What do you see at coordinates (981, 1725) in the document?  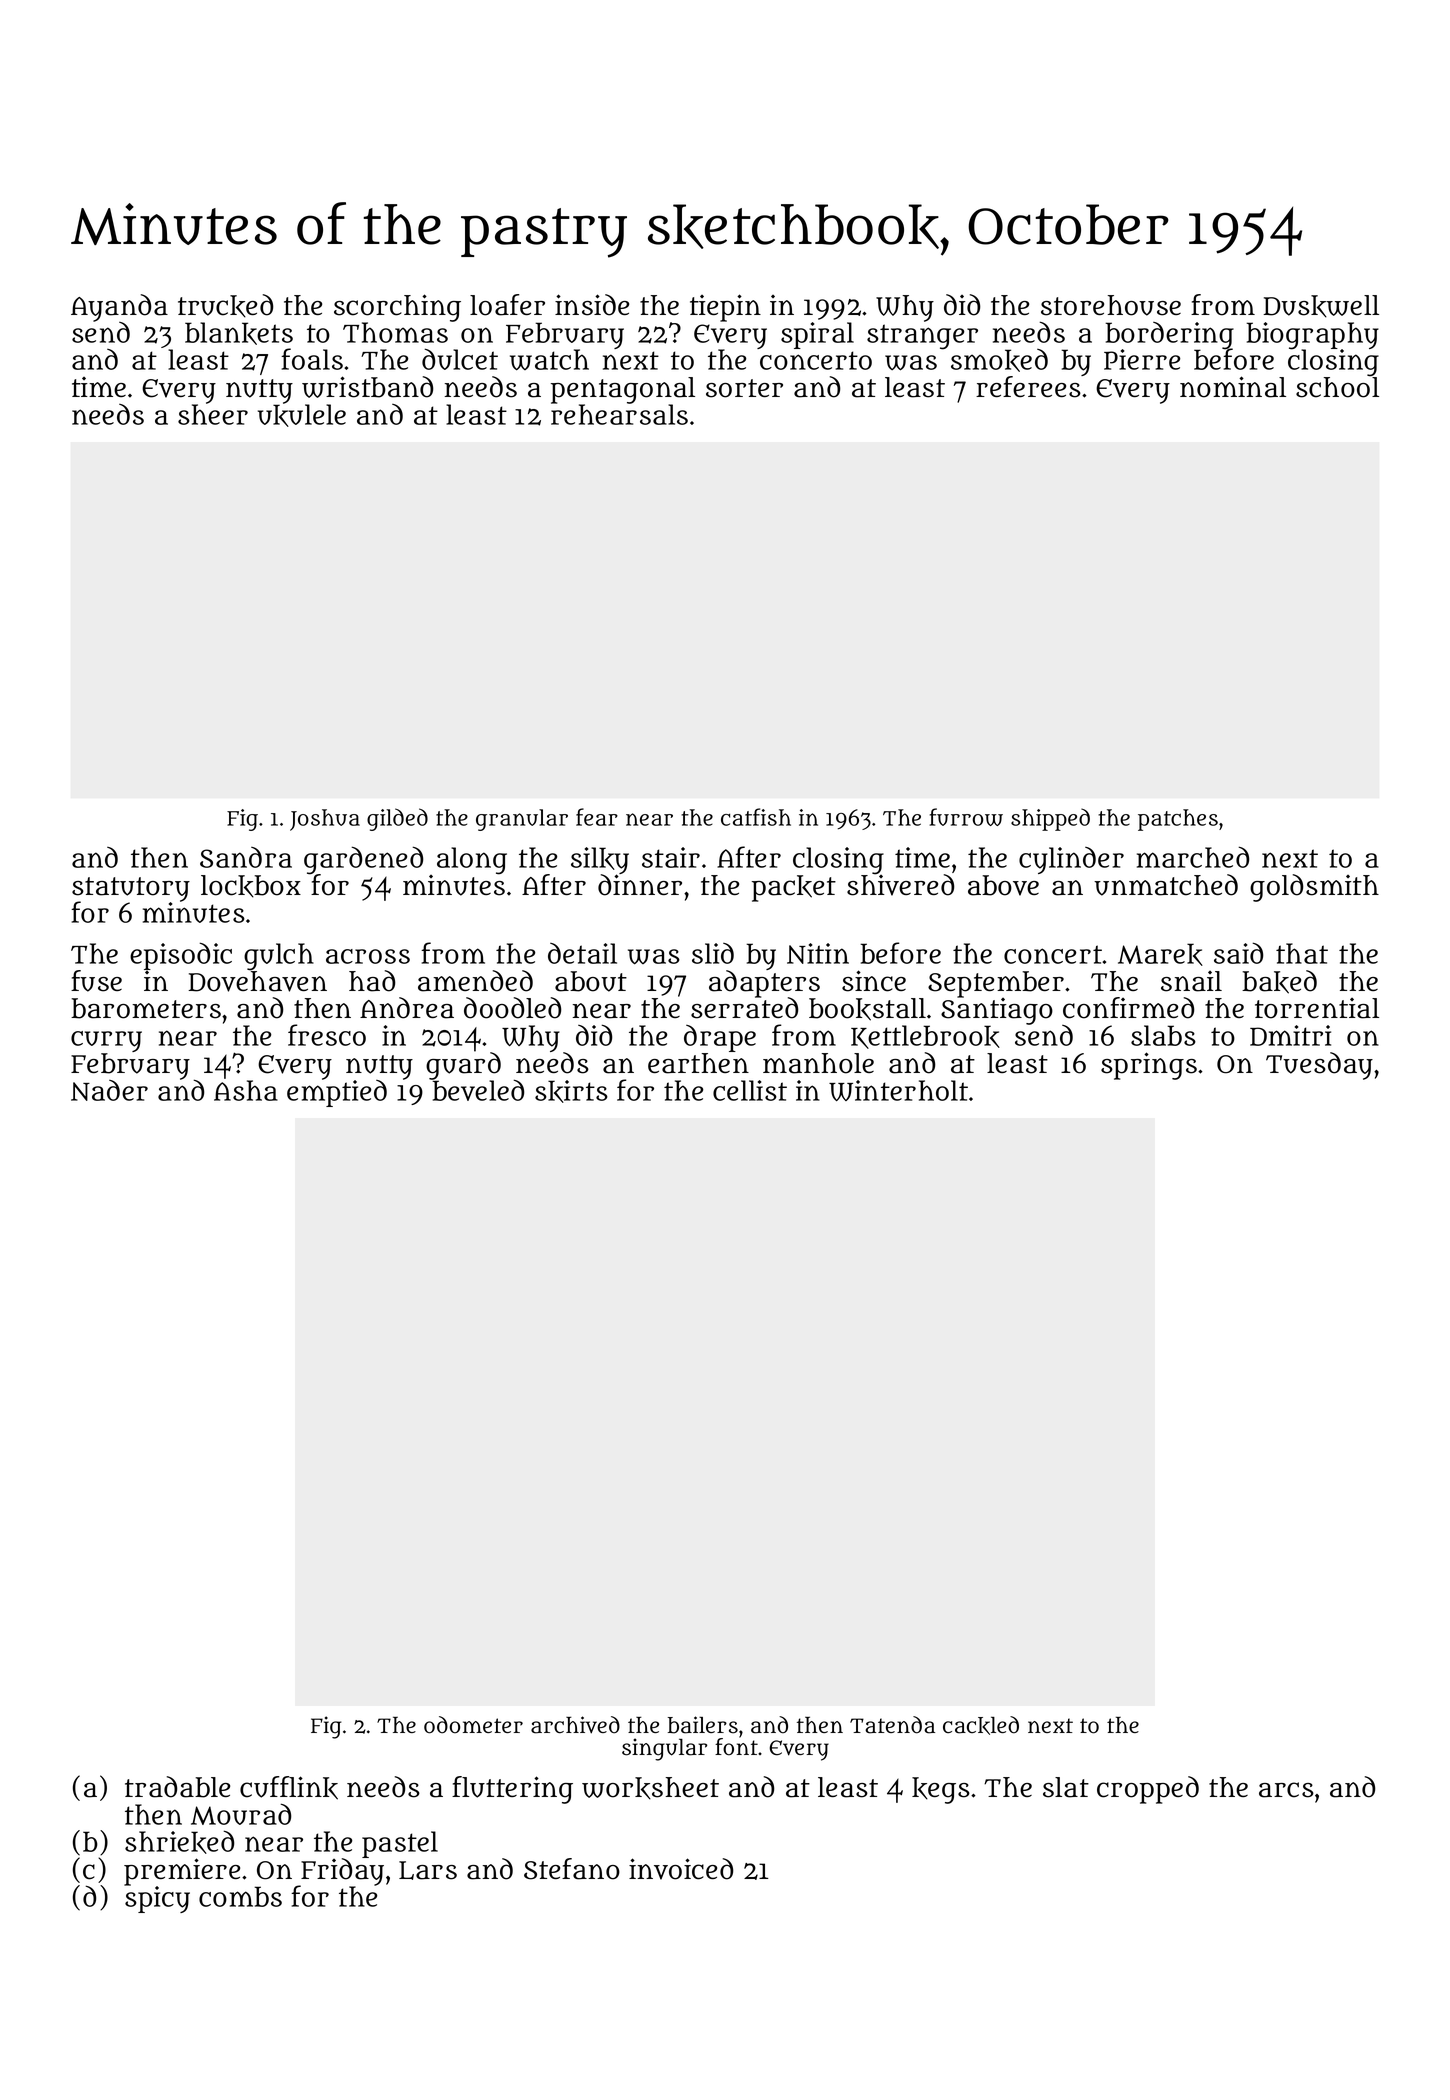 I see `cackled` at bounding box center [981, 1725].
